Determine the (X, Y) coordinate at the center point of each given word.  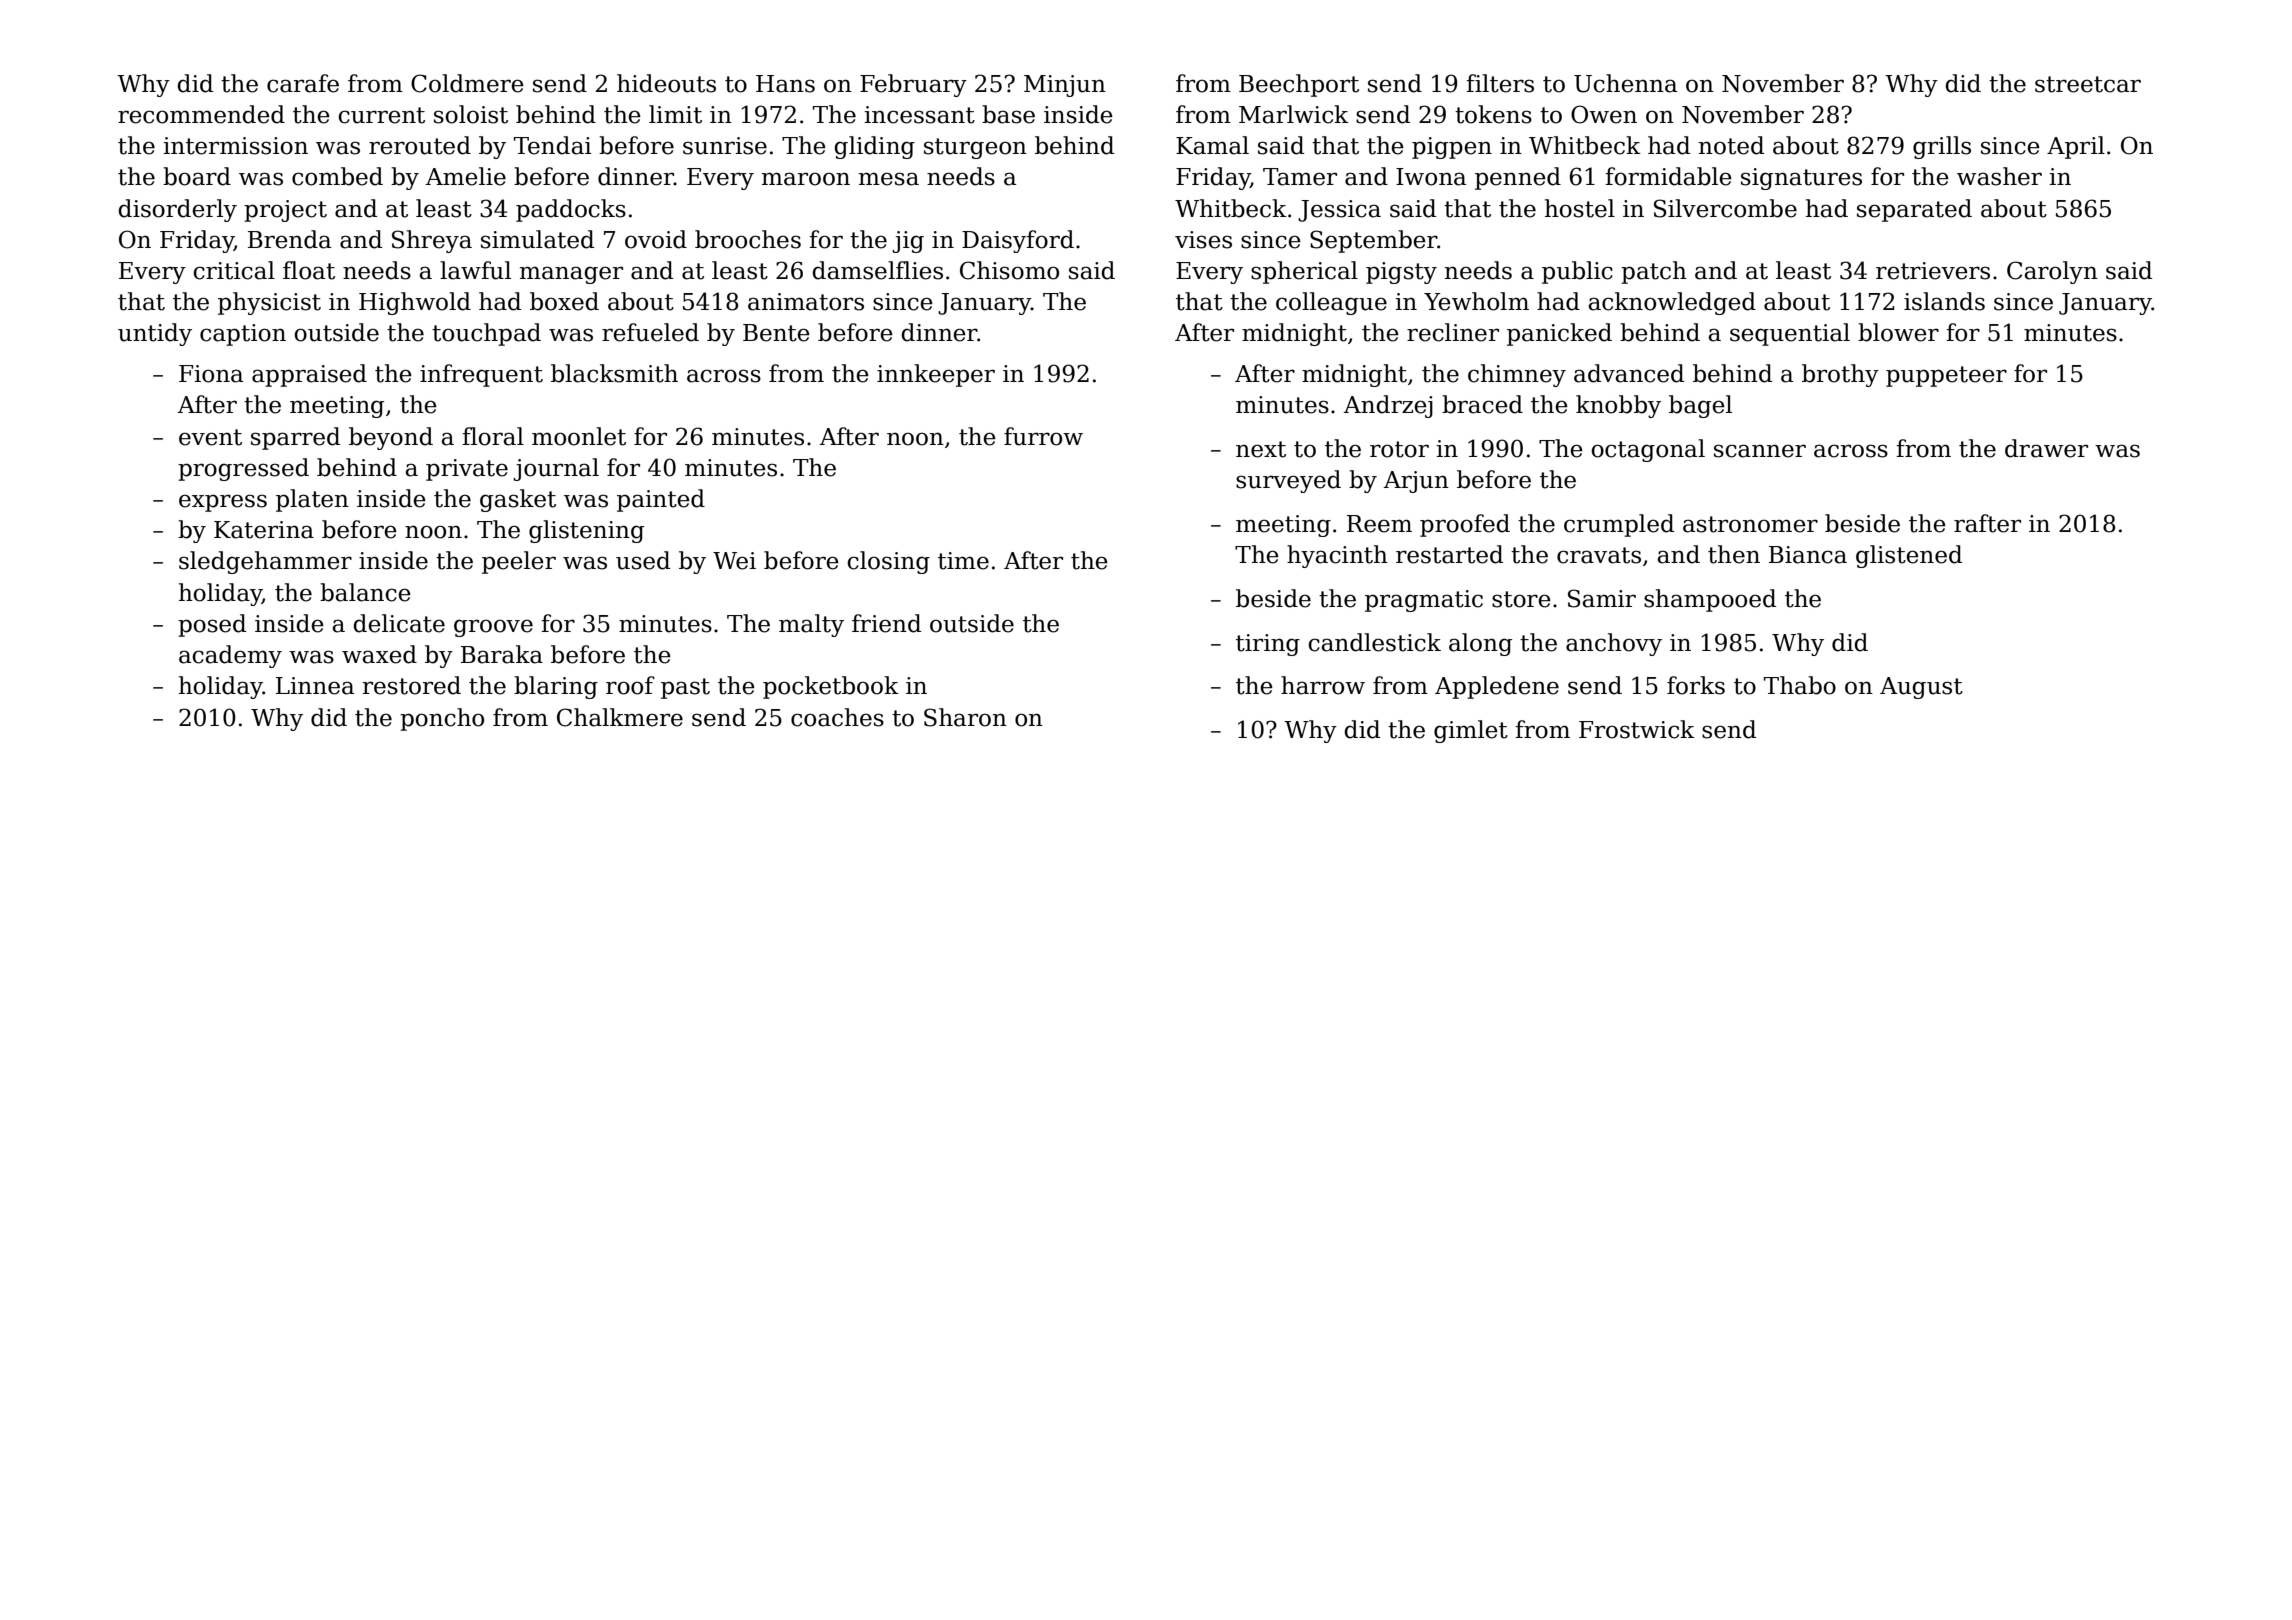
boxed (564, 301)
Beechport (1299, 85)
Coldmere (467, 83)
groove (493, 628)
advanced (1629, 373)
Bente (776, 333)
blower (1898, 332)
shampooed (1710, 600)
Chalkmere (620, 717)
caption (243, 335)
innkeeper (936, 375)
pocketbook (831, 687)
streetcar (2088, 84)
